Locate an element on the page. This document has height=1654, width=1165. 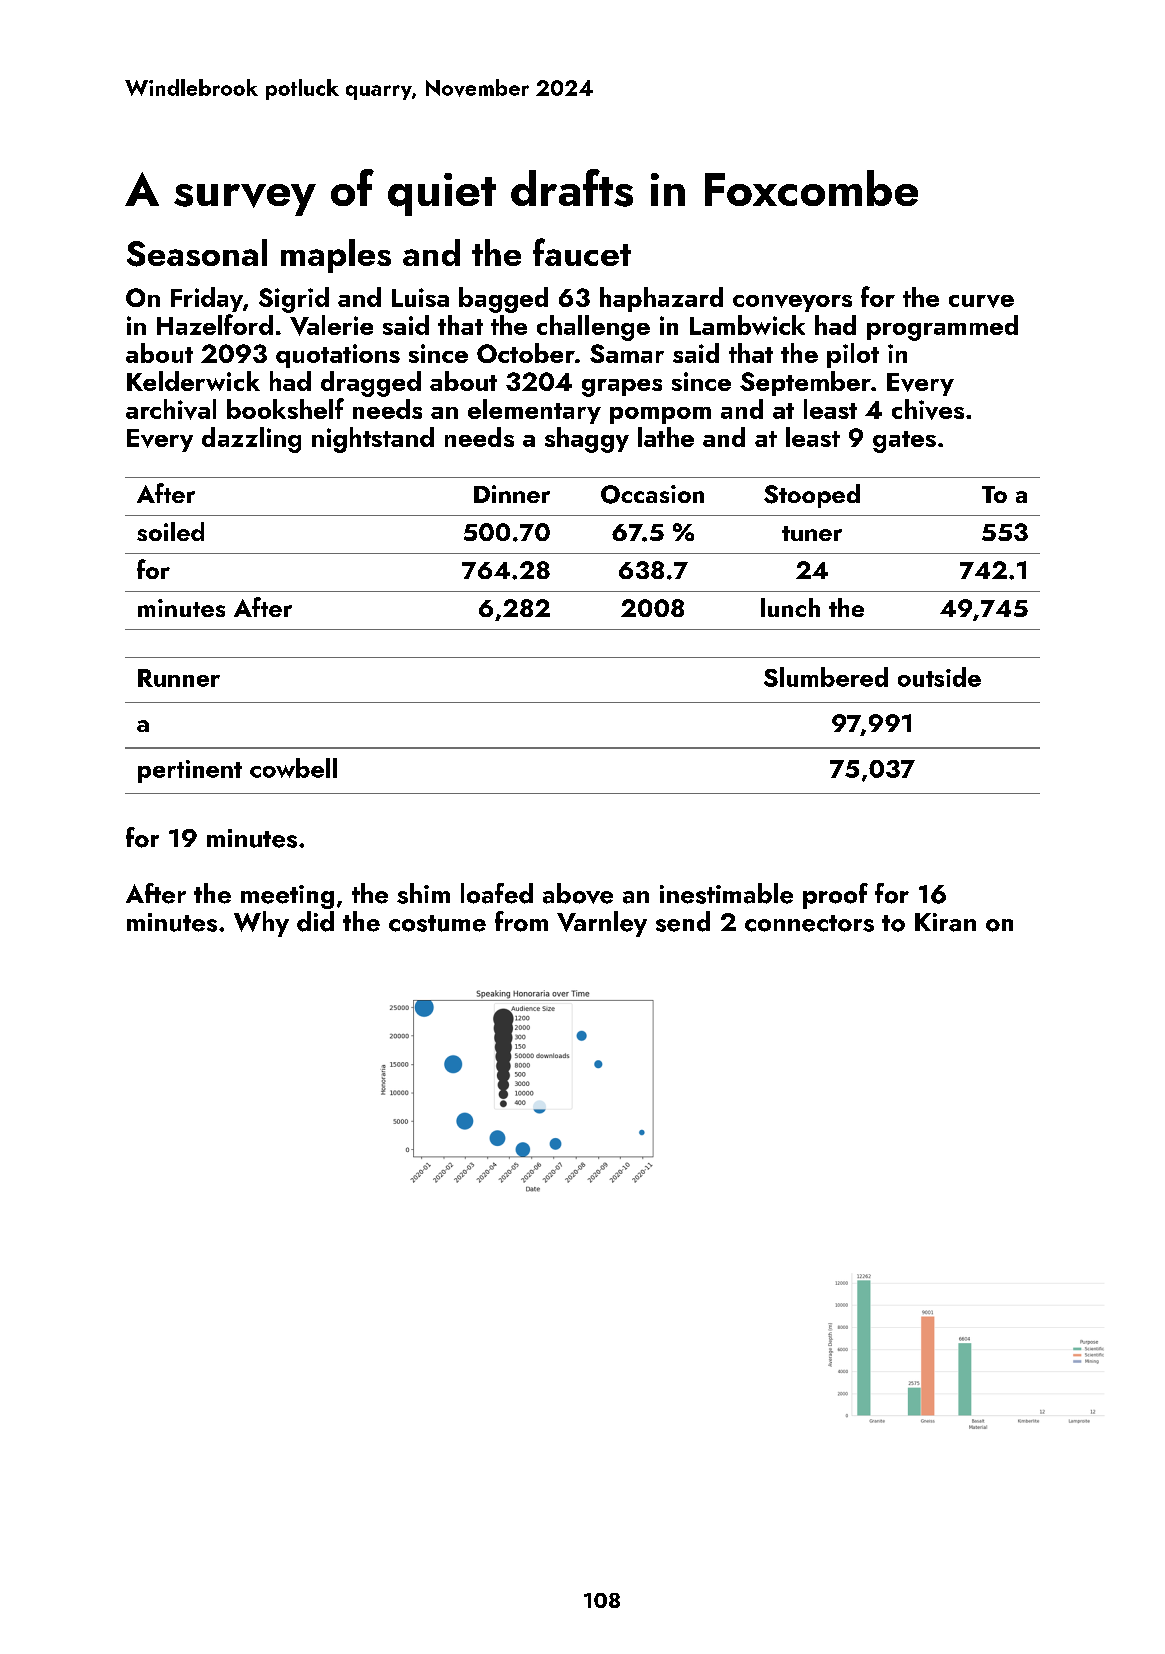
Why is located at coordinates (261, 924).
